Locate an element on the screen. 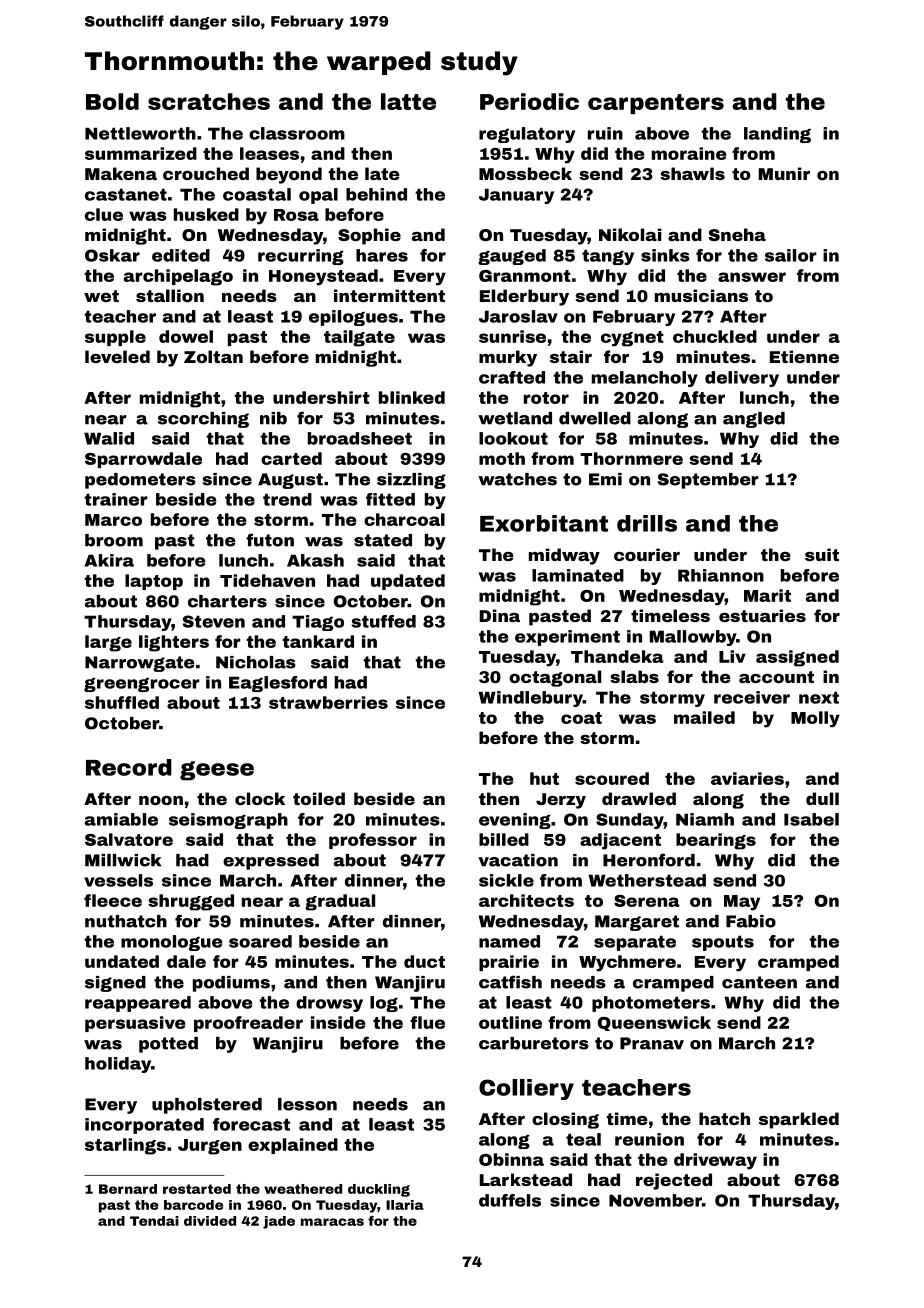  castanet is located at coordinates (126, 194).
